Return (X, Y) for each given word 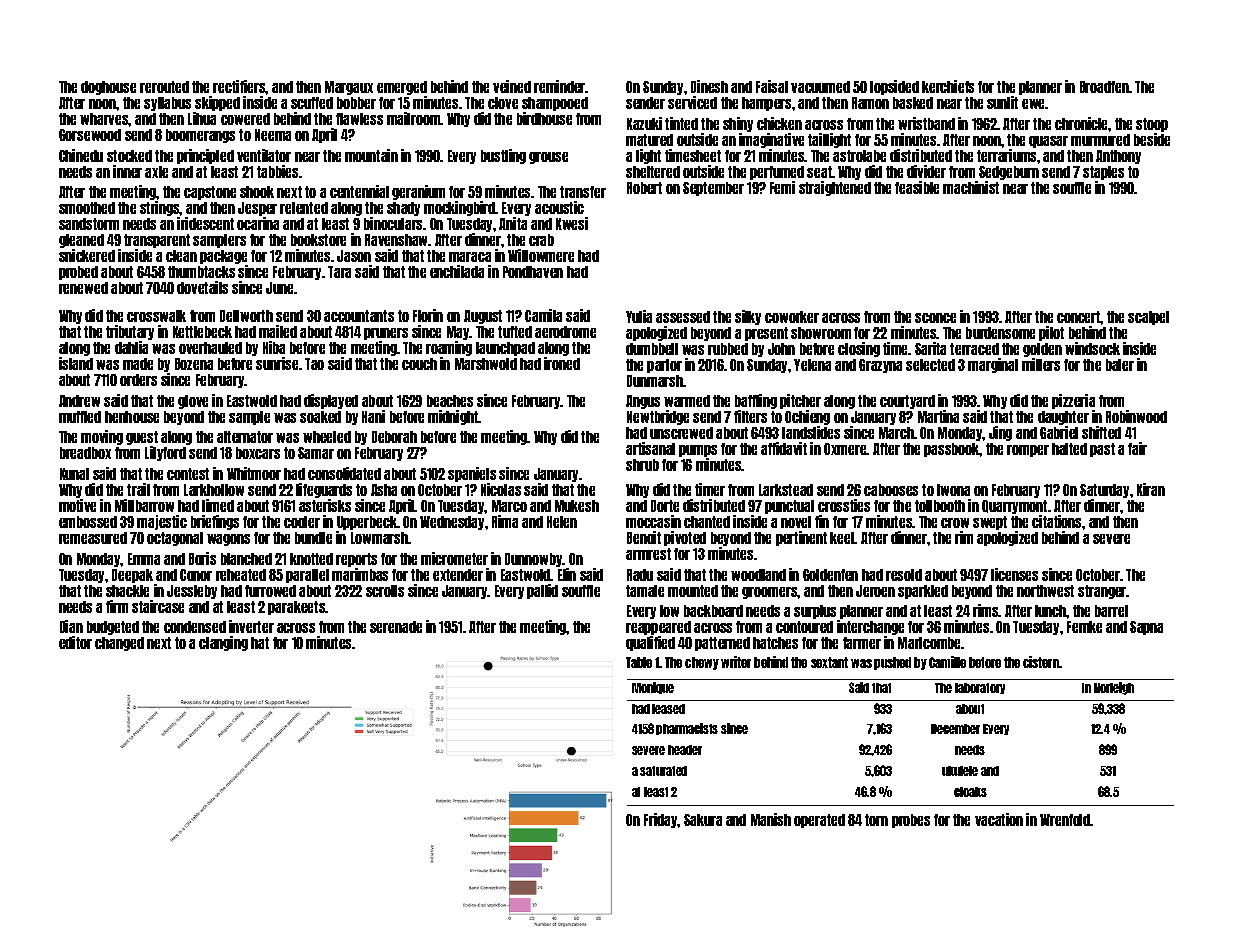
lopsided (894, 87)
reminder (560, 86)
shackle (127, 591)
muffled (80, 417)
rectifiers (239, 86)
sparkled (923, 592)
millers (1041, 364)
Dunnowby (534, 560)
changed (119, 644)
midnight (453, 417)
